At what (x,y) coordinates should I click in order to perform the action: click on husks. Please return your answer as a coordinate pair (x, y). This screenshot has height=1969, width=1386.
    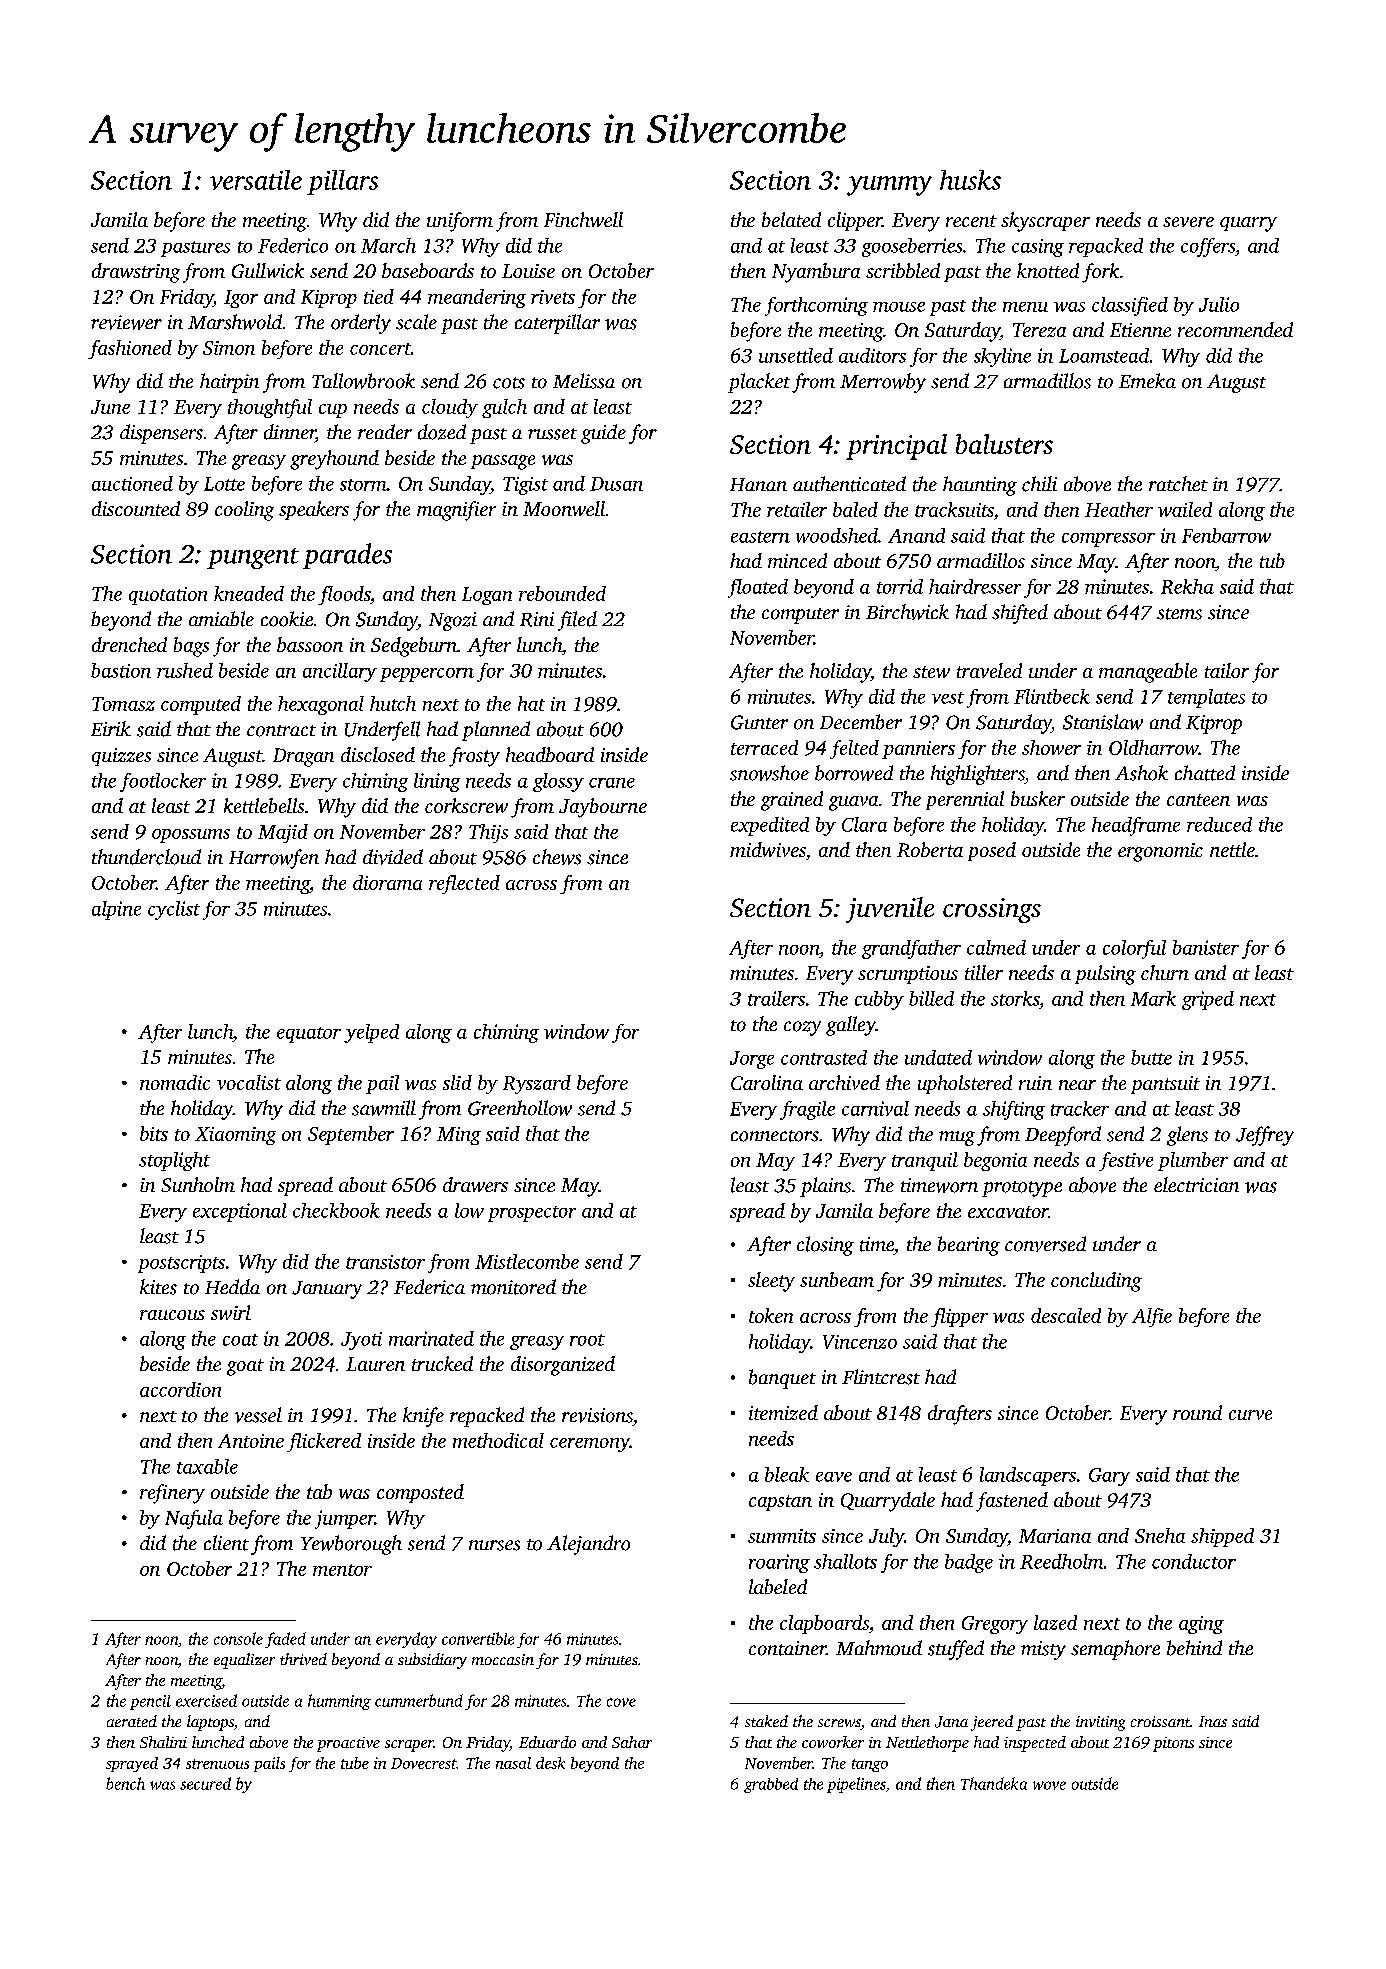
    Looking at the image, I should click on (970, 180).
